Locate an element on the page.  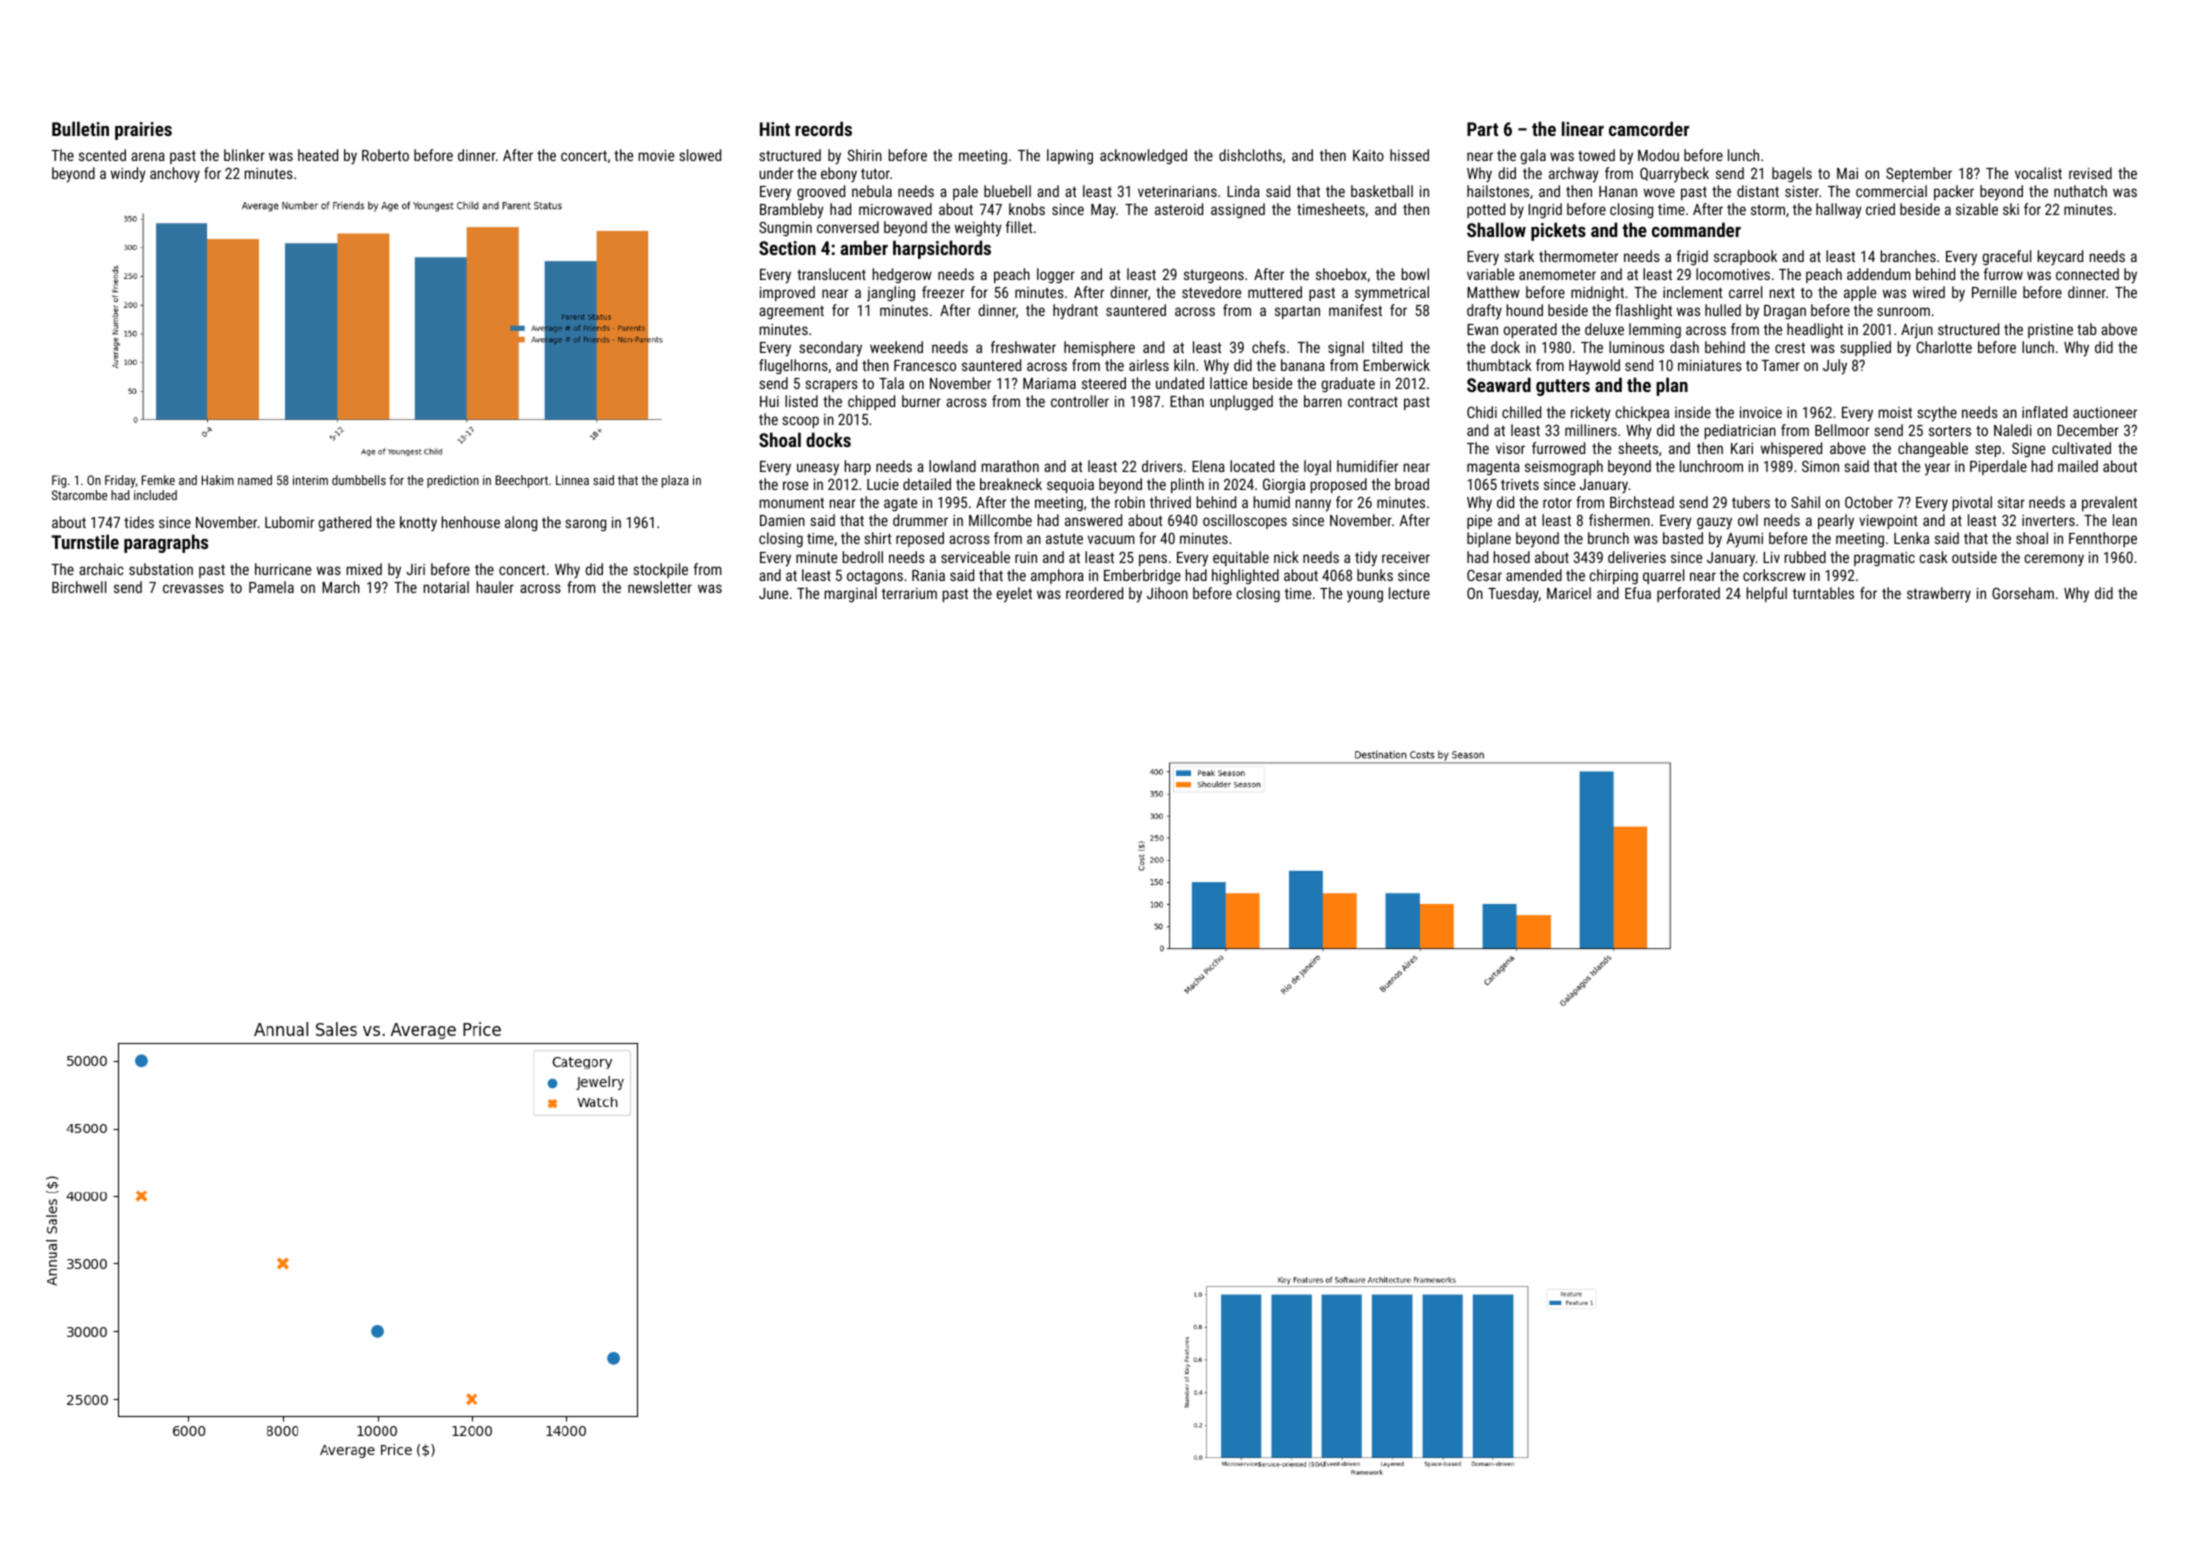
mailed is located at coordinates (2078, 466).
